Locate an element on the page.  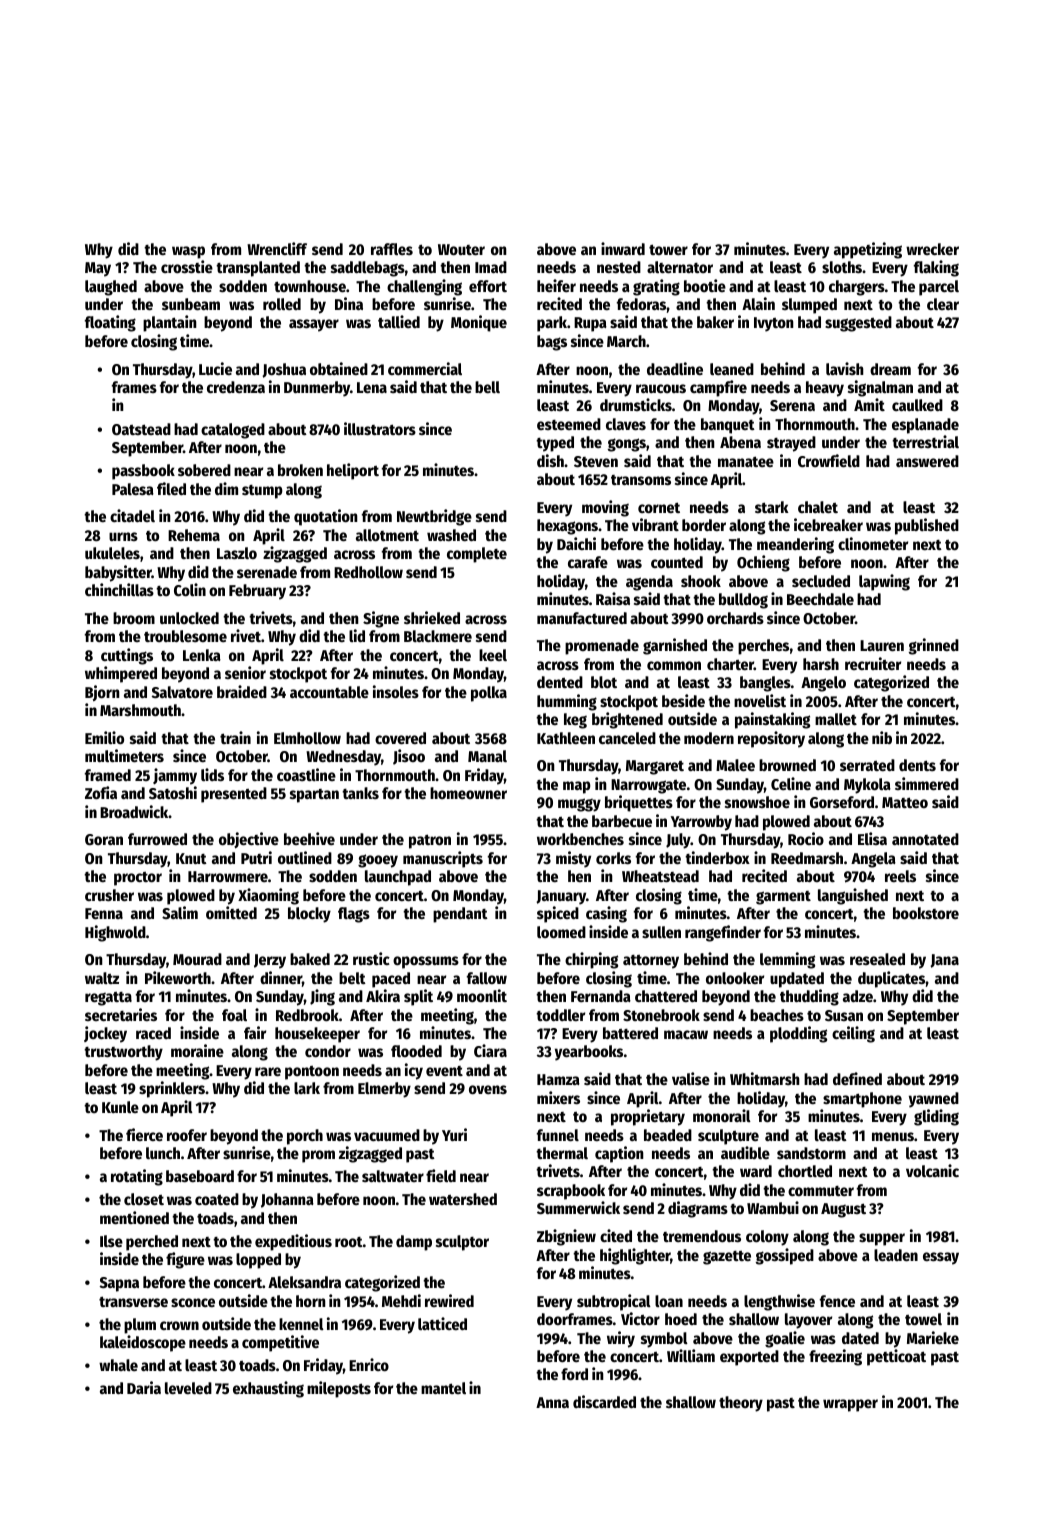
February is located at coordinates (257, 592).
